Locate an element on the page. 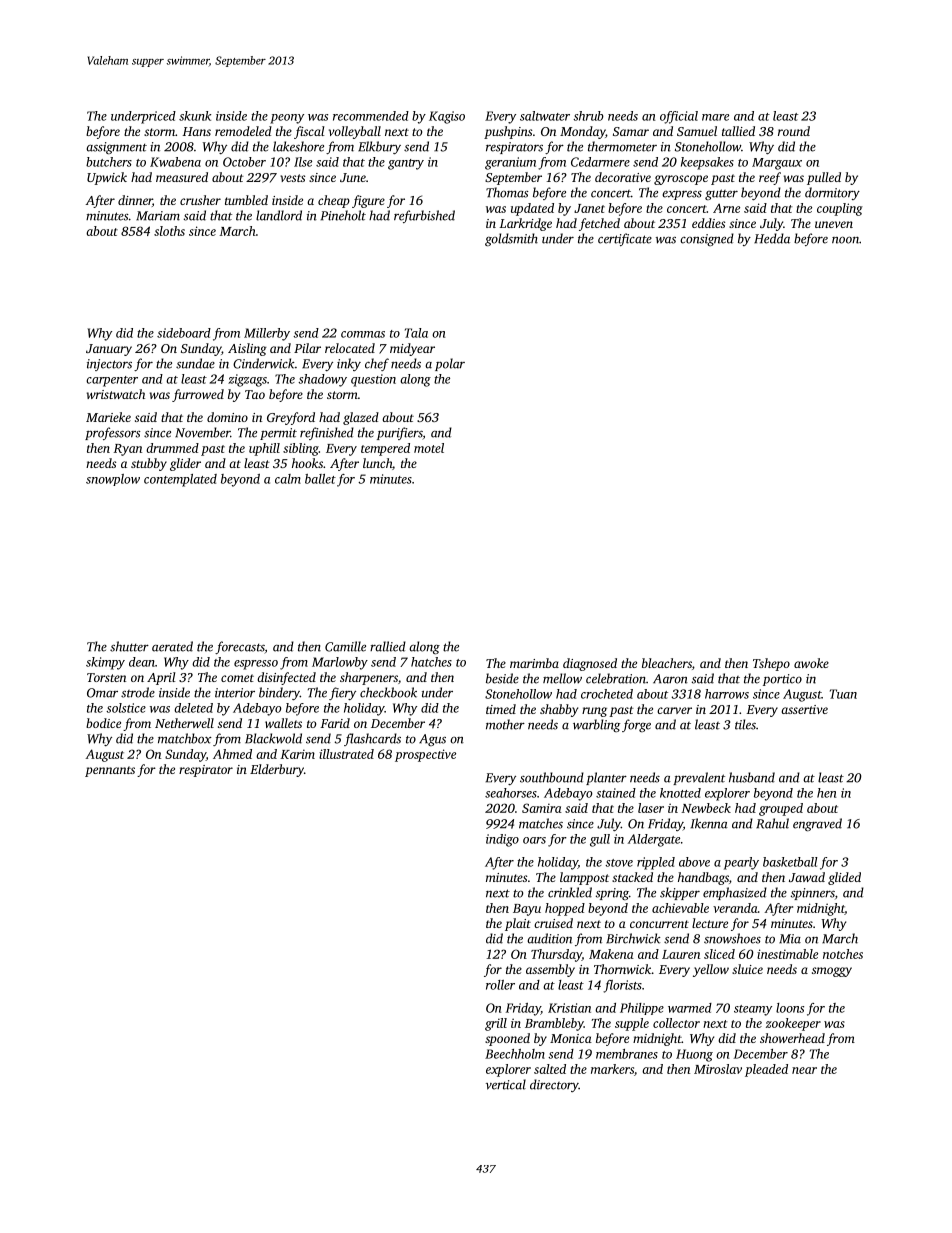  skimpy is located at coordinates (105, 663).
